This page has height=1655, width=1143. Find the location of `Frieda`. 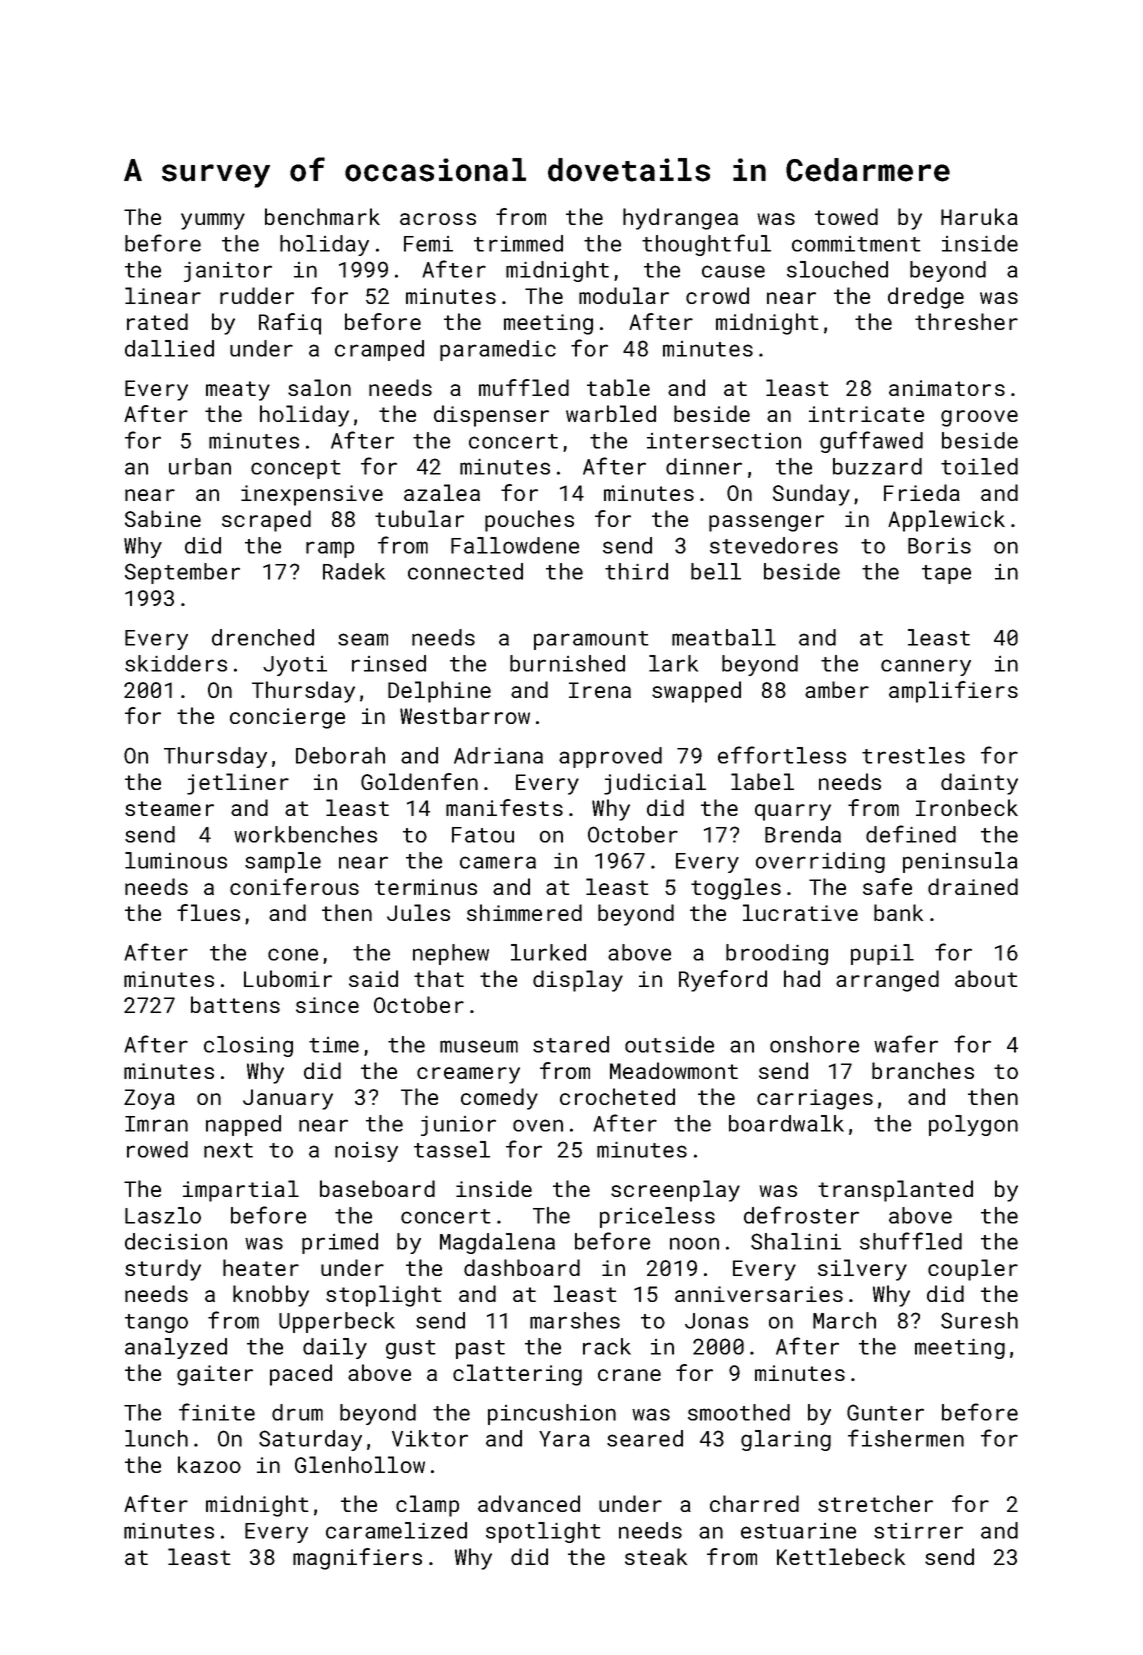

Frieda is located at coordinates (922, 492).
